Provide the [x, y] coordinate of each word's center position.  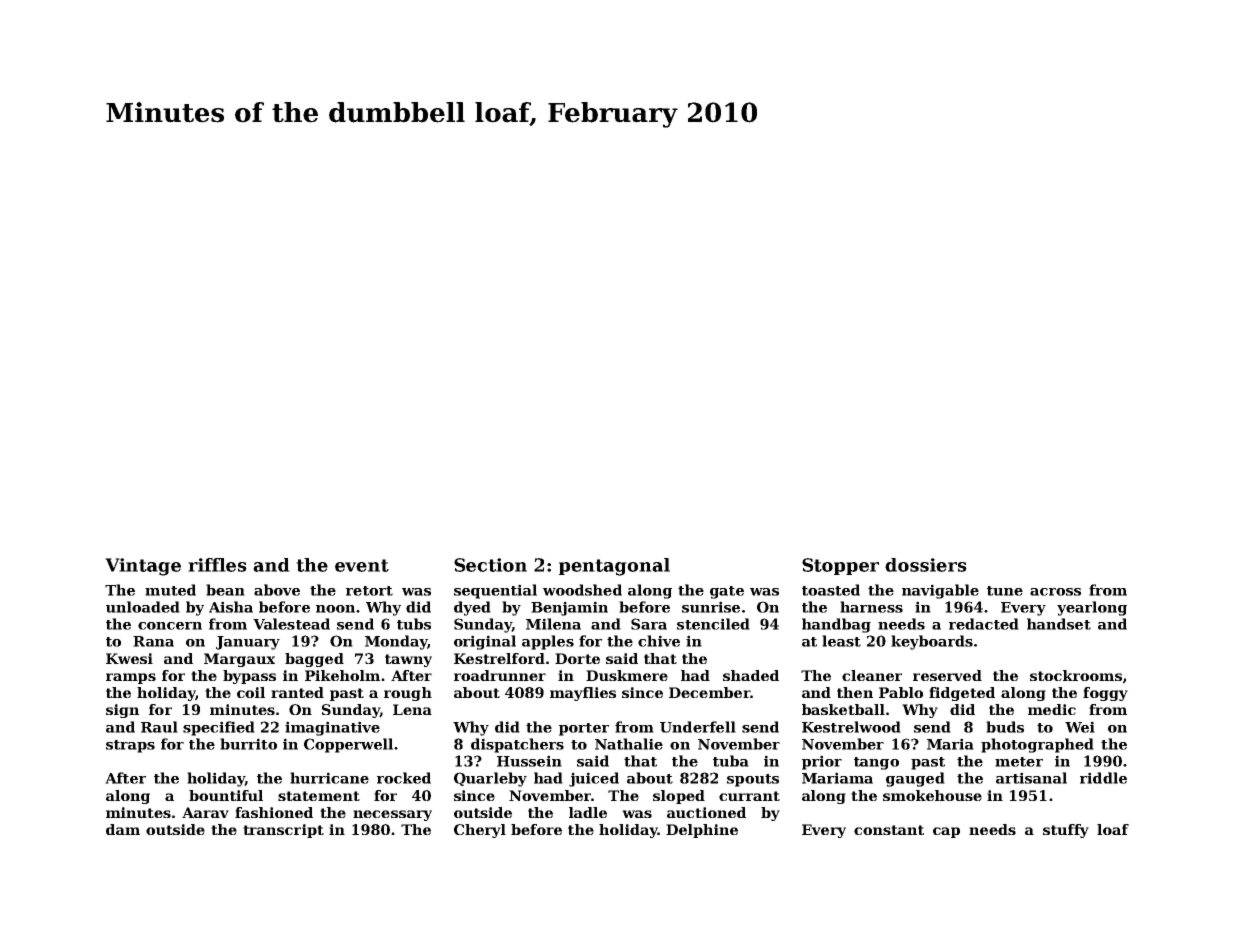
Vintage [143, 567]
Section [490, 565]
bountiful [226, 795]
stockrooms [1076, 675]
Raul [159, 727]
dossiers [926, 565]
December [709, 692]
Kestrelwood [851, 727]
